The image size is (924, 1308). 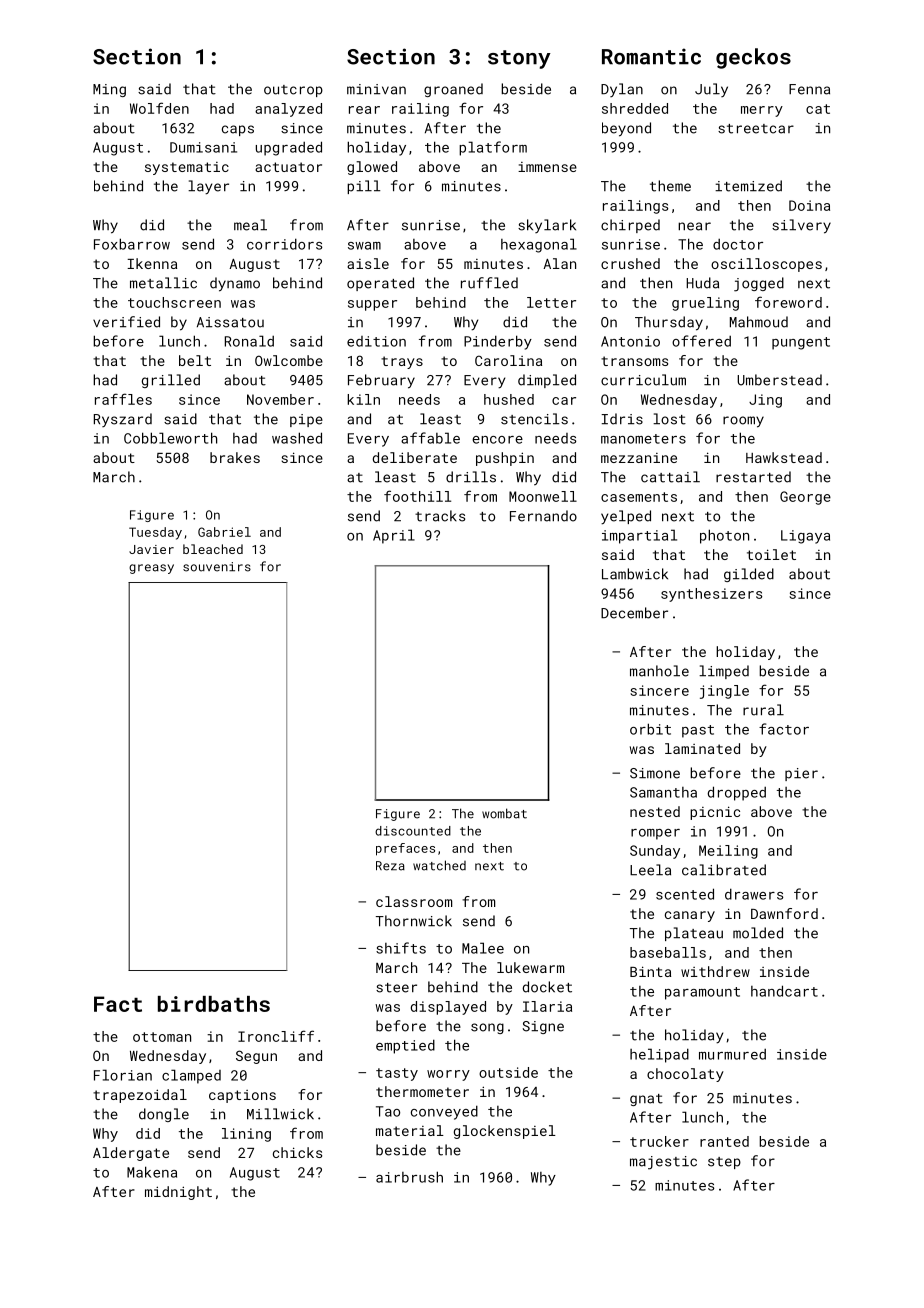 What do you see at coordinates (363, 399) in the image?
I see `kiln` at bounding box center [363, 399].
